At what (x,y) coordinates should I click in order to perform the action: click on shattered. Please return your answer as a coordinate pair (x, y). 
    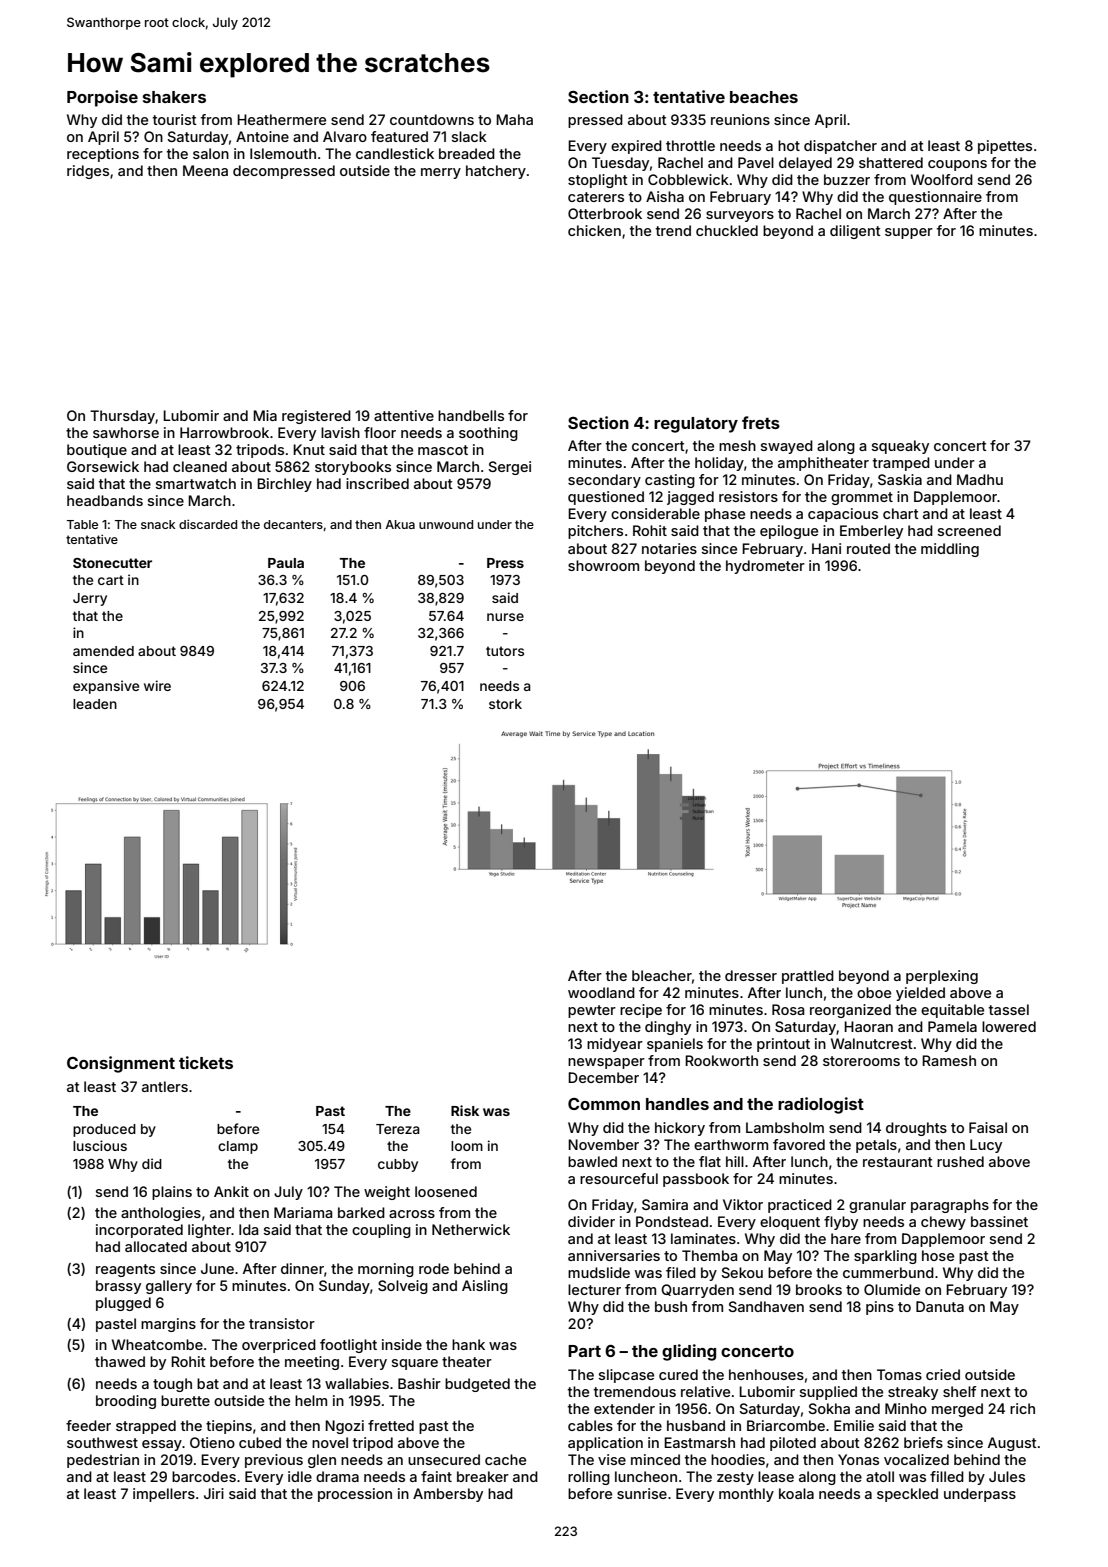
    Looking at the image, I should click on (891, 162).
